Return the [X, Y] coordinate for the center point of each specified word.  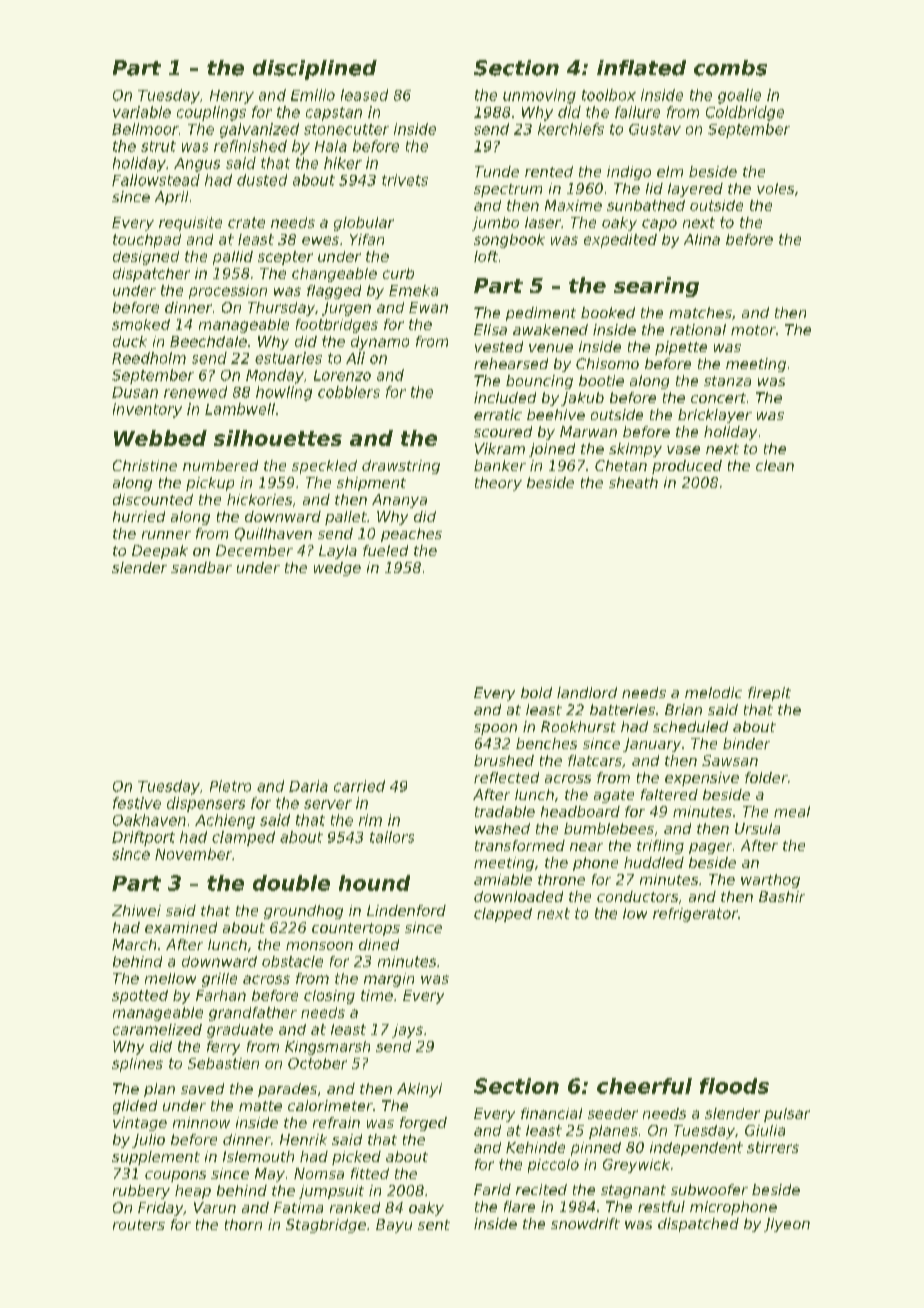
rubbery [141, 1192]
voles [775, 188]
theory [498, 484]
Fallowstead [156, 180]
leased [364, 95]
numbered [220, 465]
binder [746, 743]
